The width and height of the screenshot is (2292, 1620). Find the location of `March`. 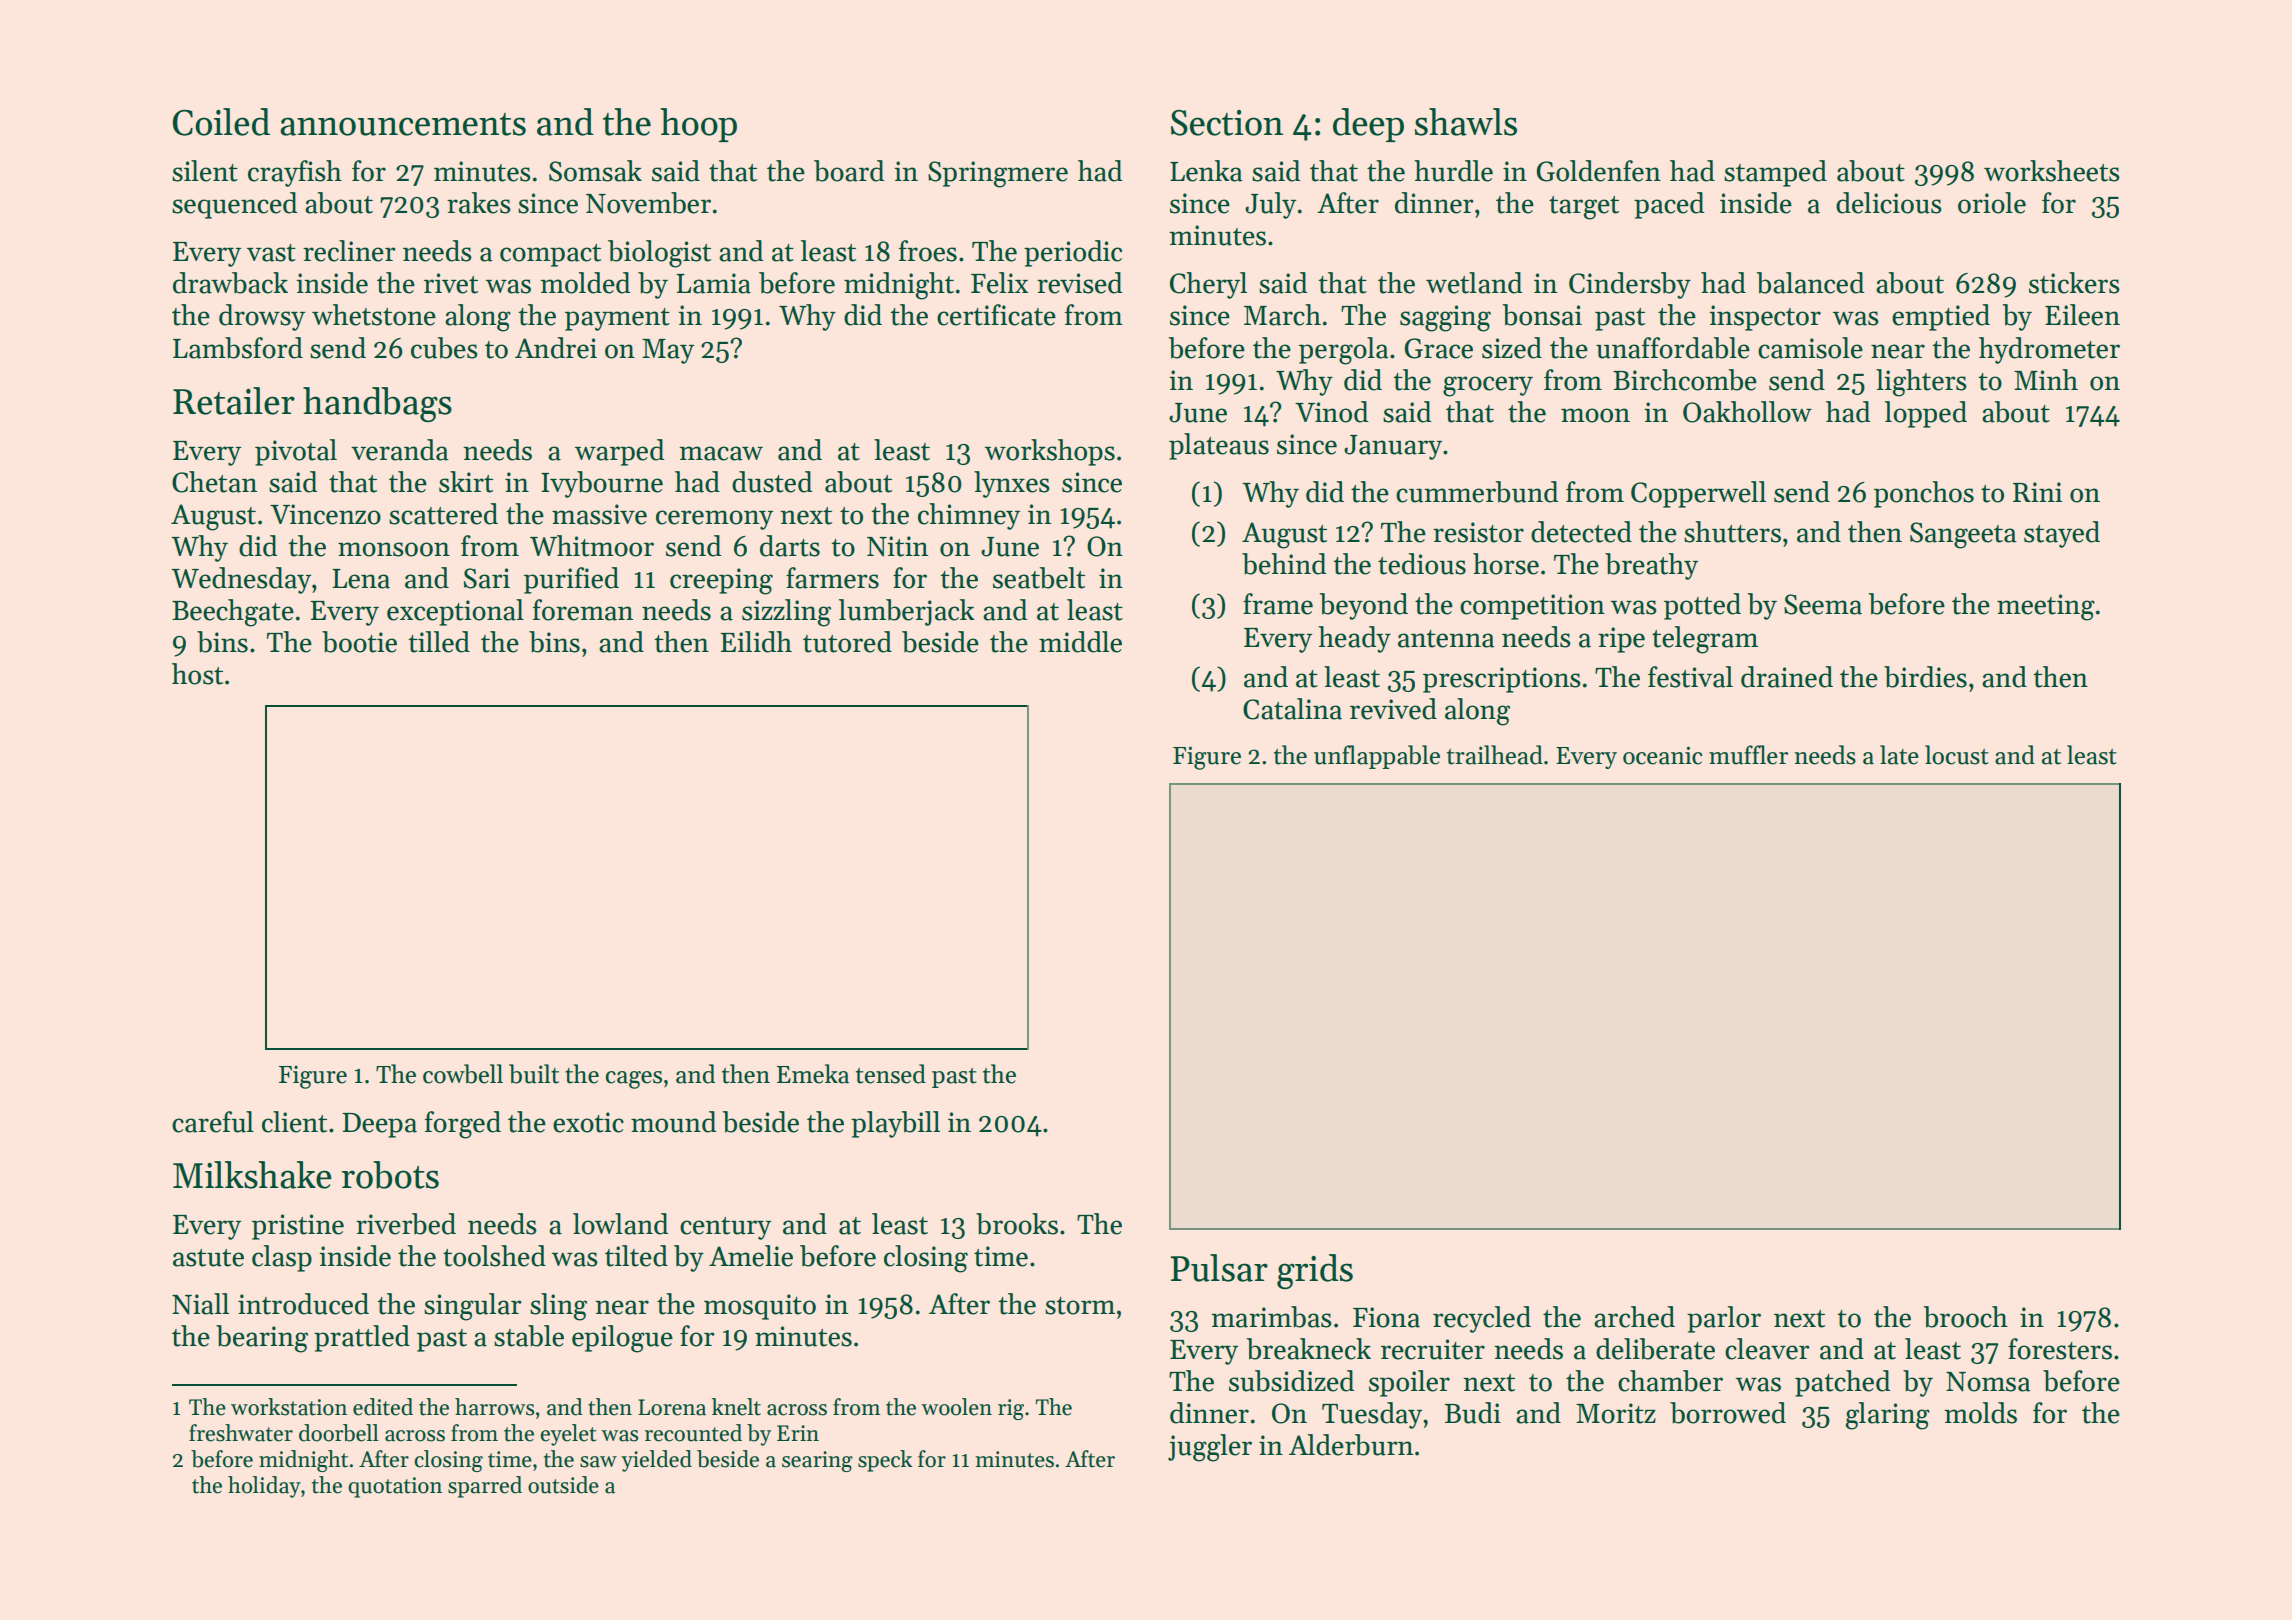

March is located at coordinates (1282, 315).
